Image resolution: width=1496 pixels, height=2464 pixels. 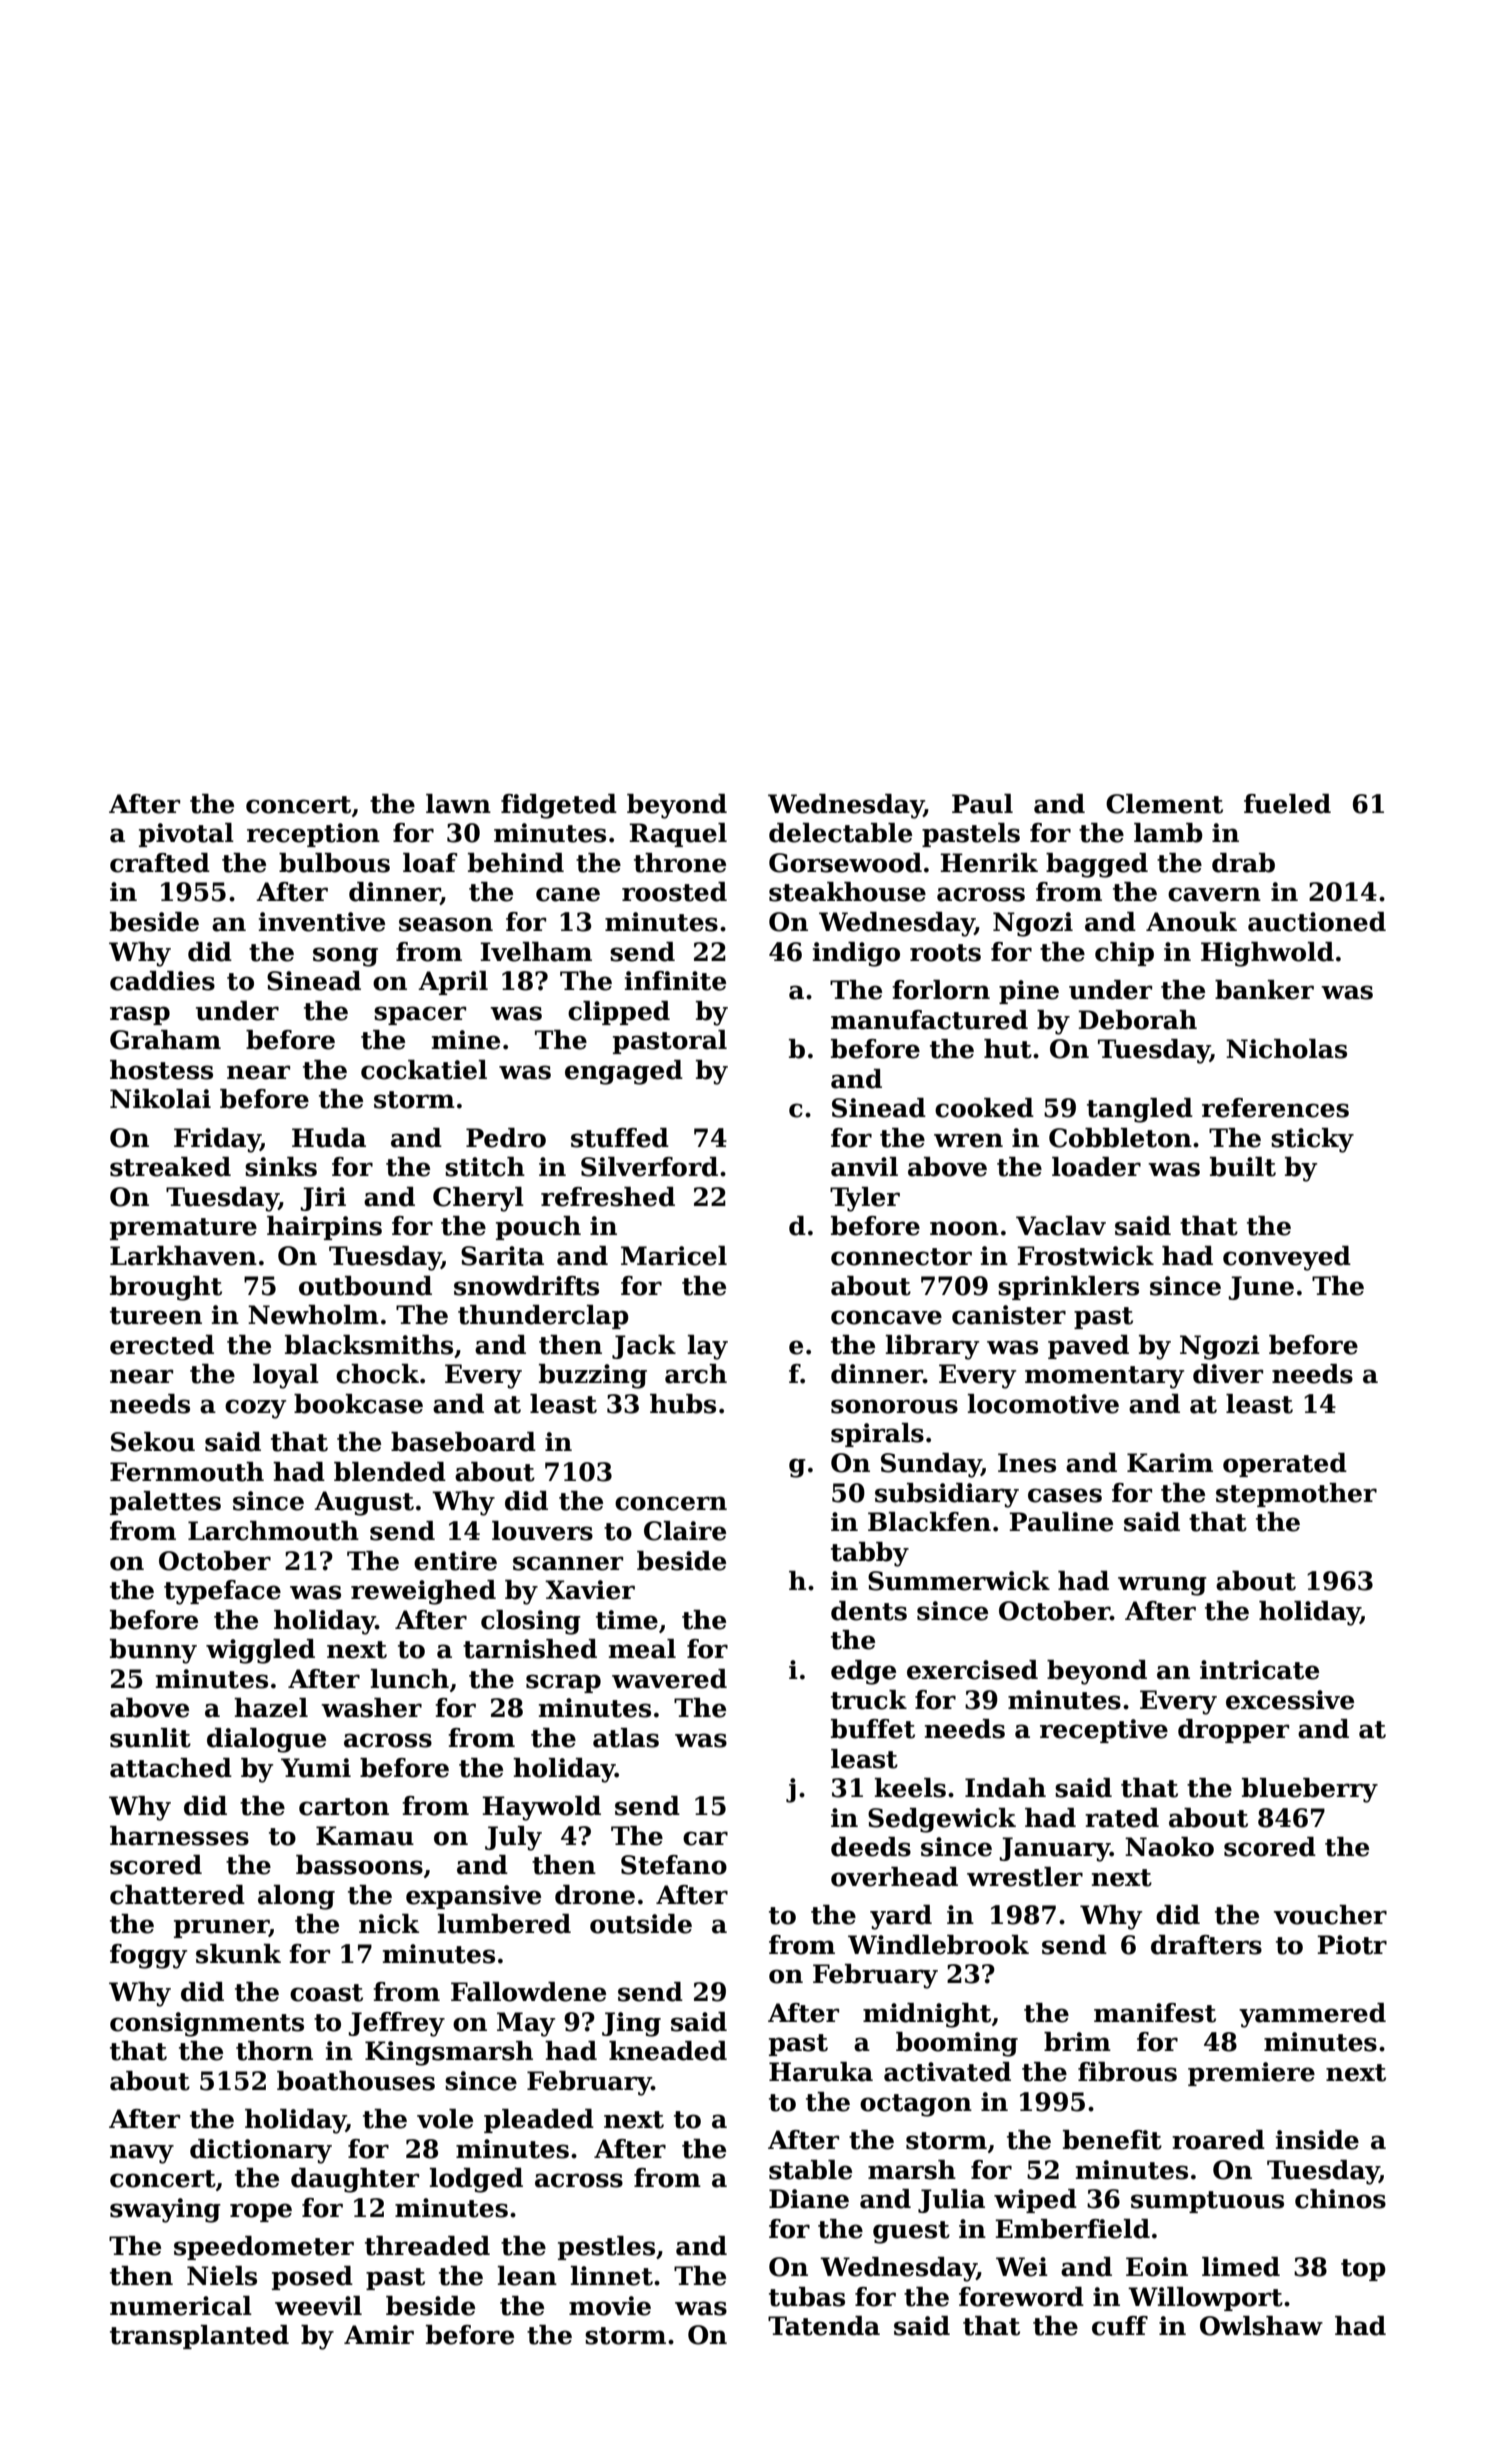 I want to click on posed, so click(x=312, y=2278).
